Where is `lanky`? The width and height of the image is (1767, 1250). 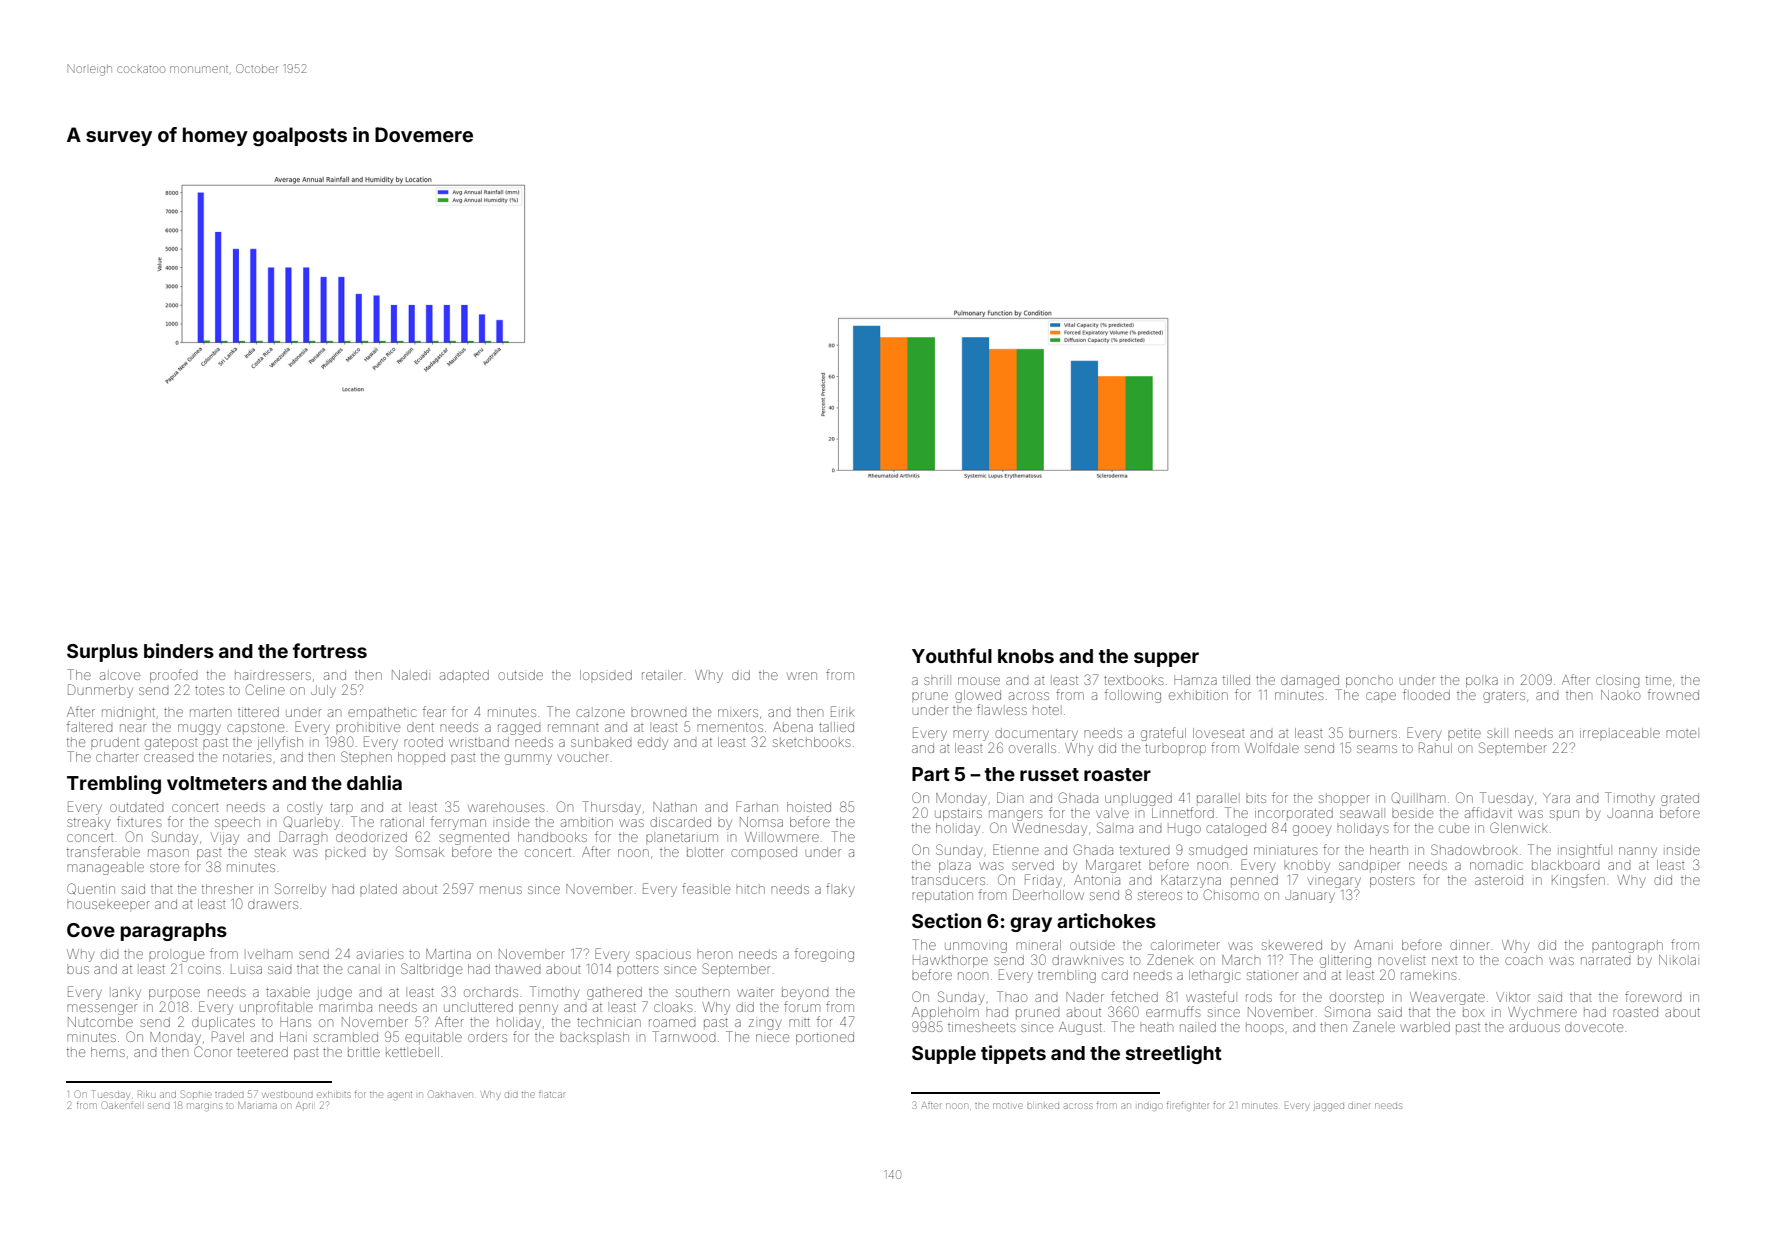
lanky is located at coordinates (126, 994).
